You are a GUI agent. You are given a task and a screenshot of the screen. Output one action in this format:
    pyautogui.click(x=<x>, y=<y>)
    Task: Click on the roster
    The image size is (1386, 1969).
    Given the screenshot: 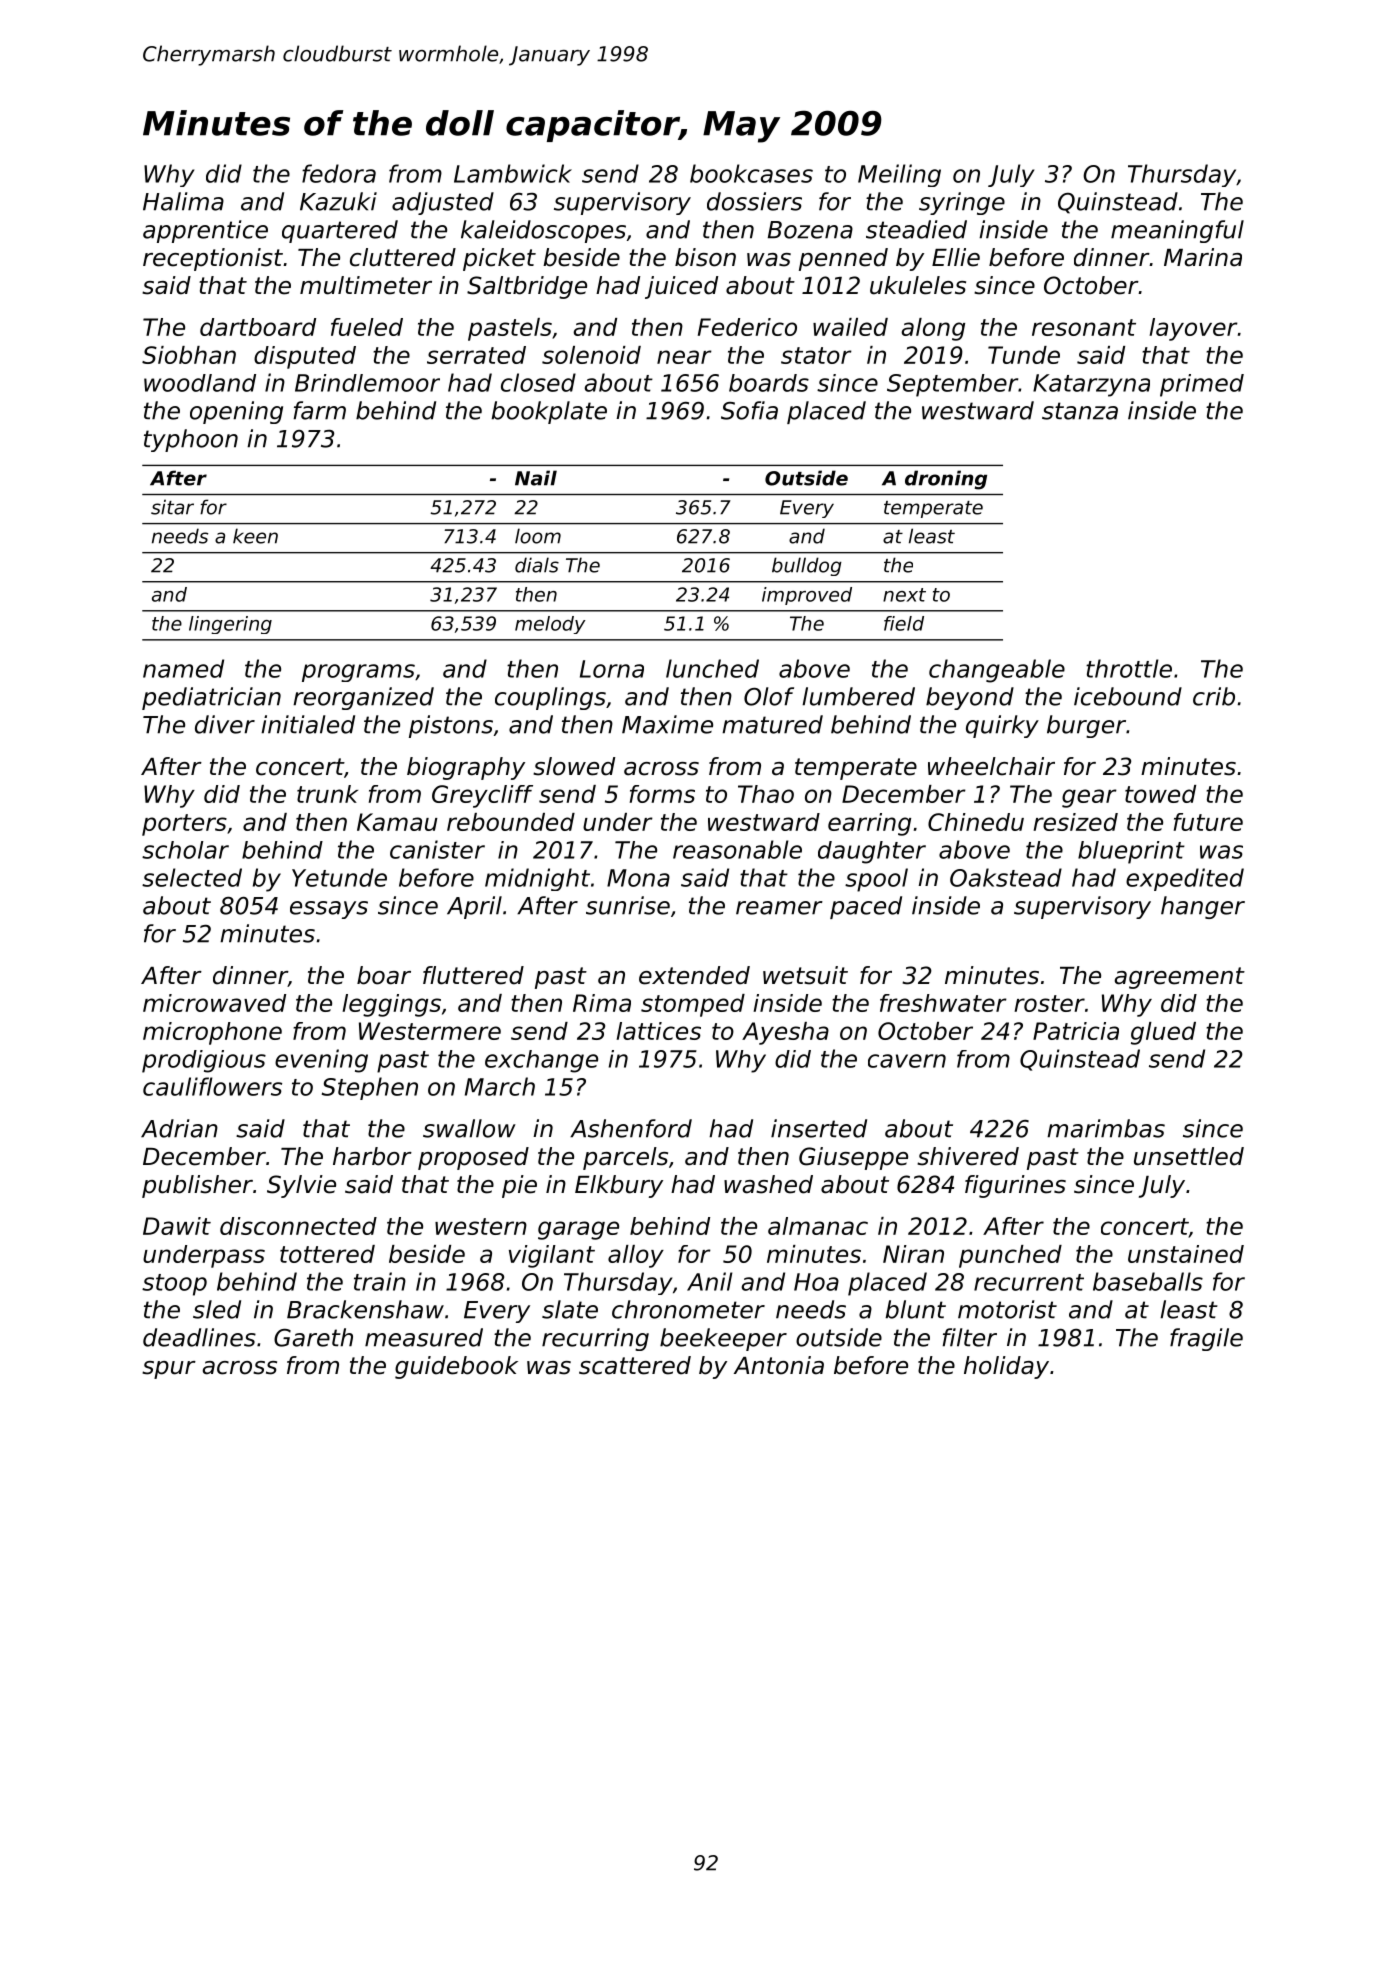 What is the action you would take?
    pyautogui.click(x=1049, y=1003)
